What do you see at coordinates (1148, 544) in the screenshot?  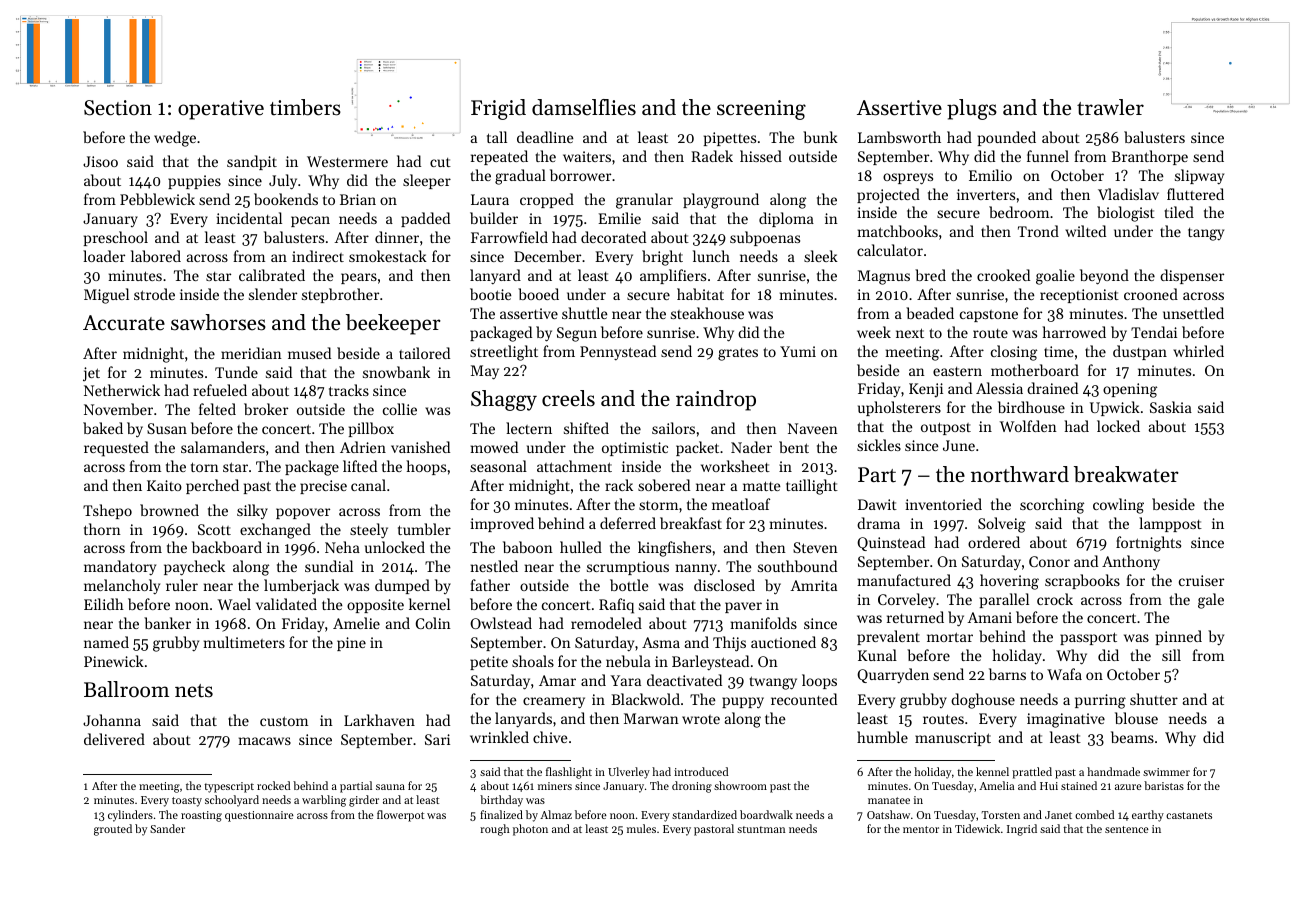 I see `fortnights` at bounding box center [1148, 544].
